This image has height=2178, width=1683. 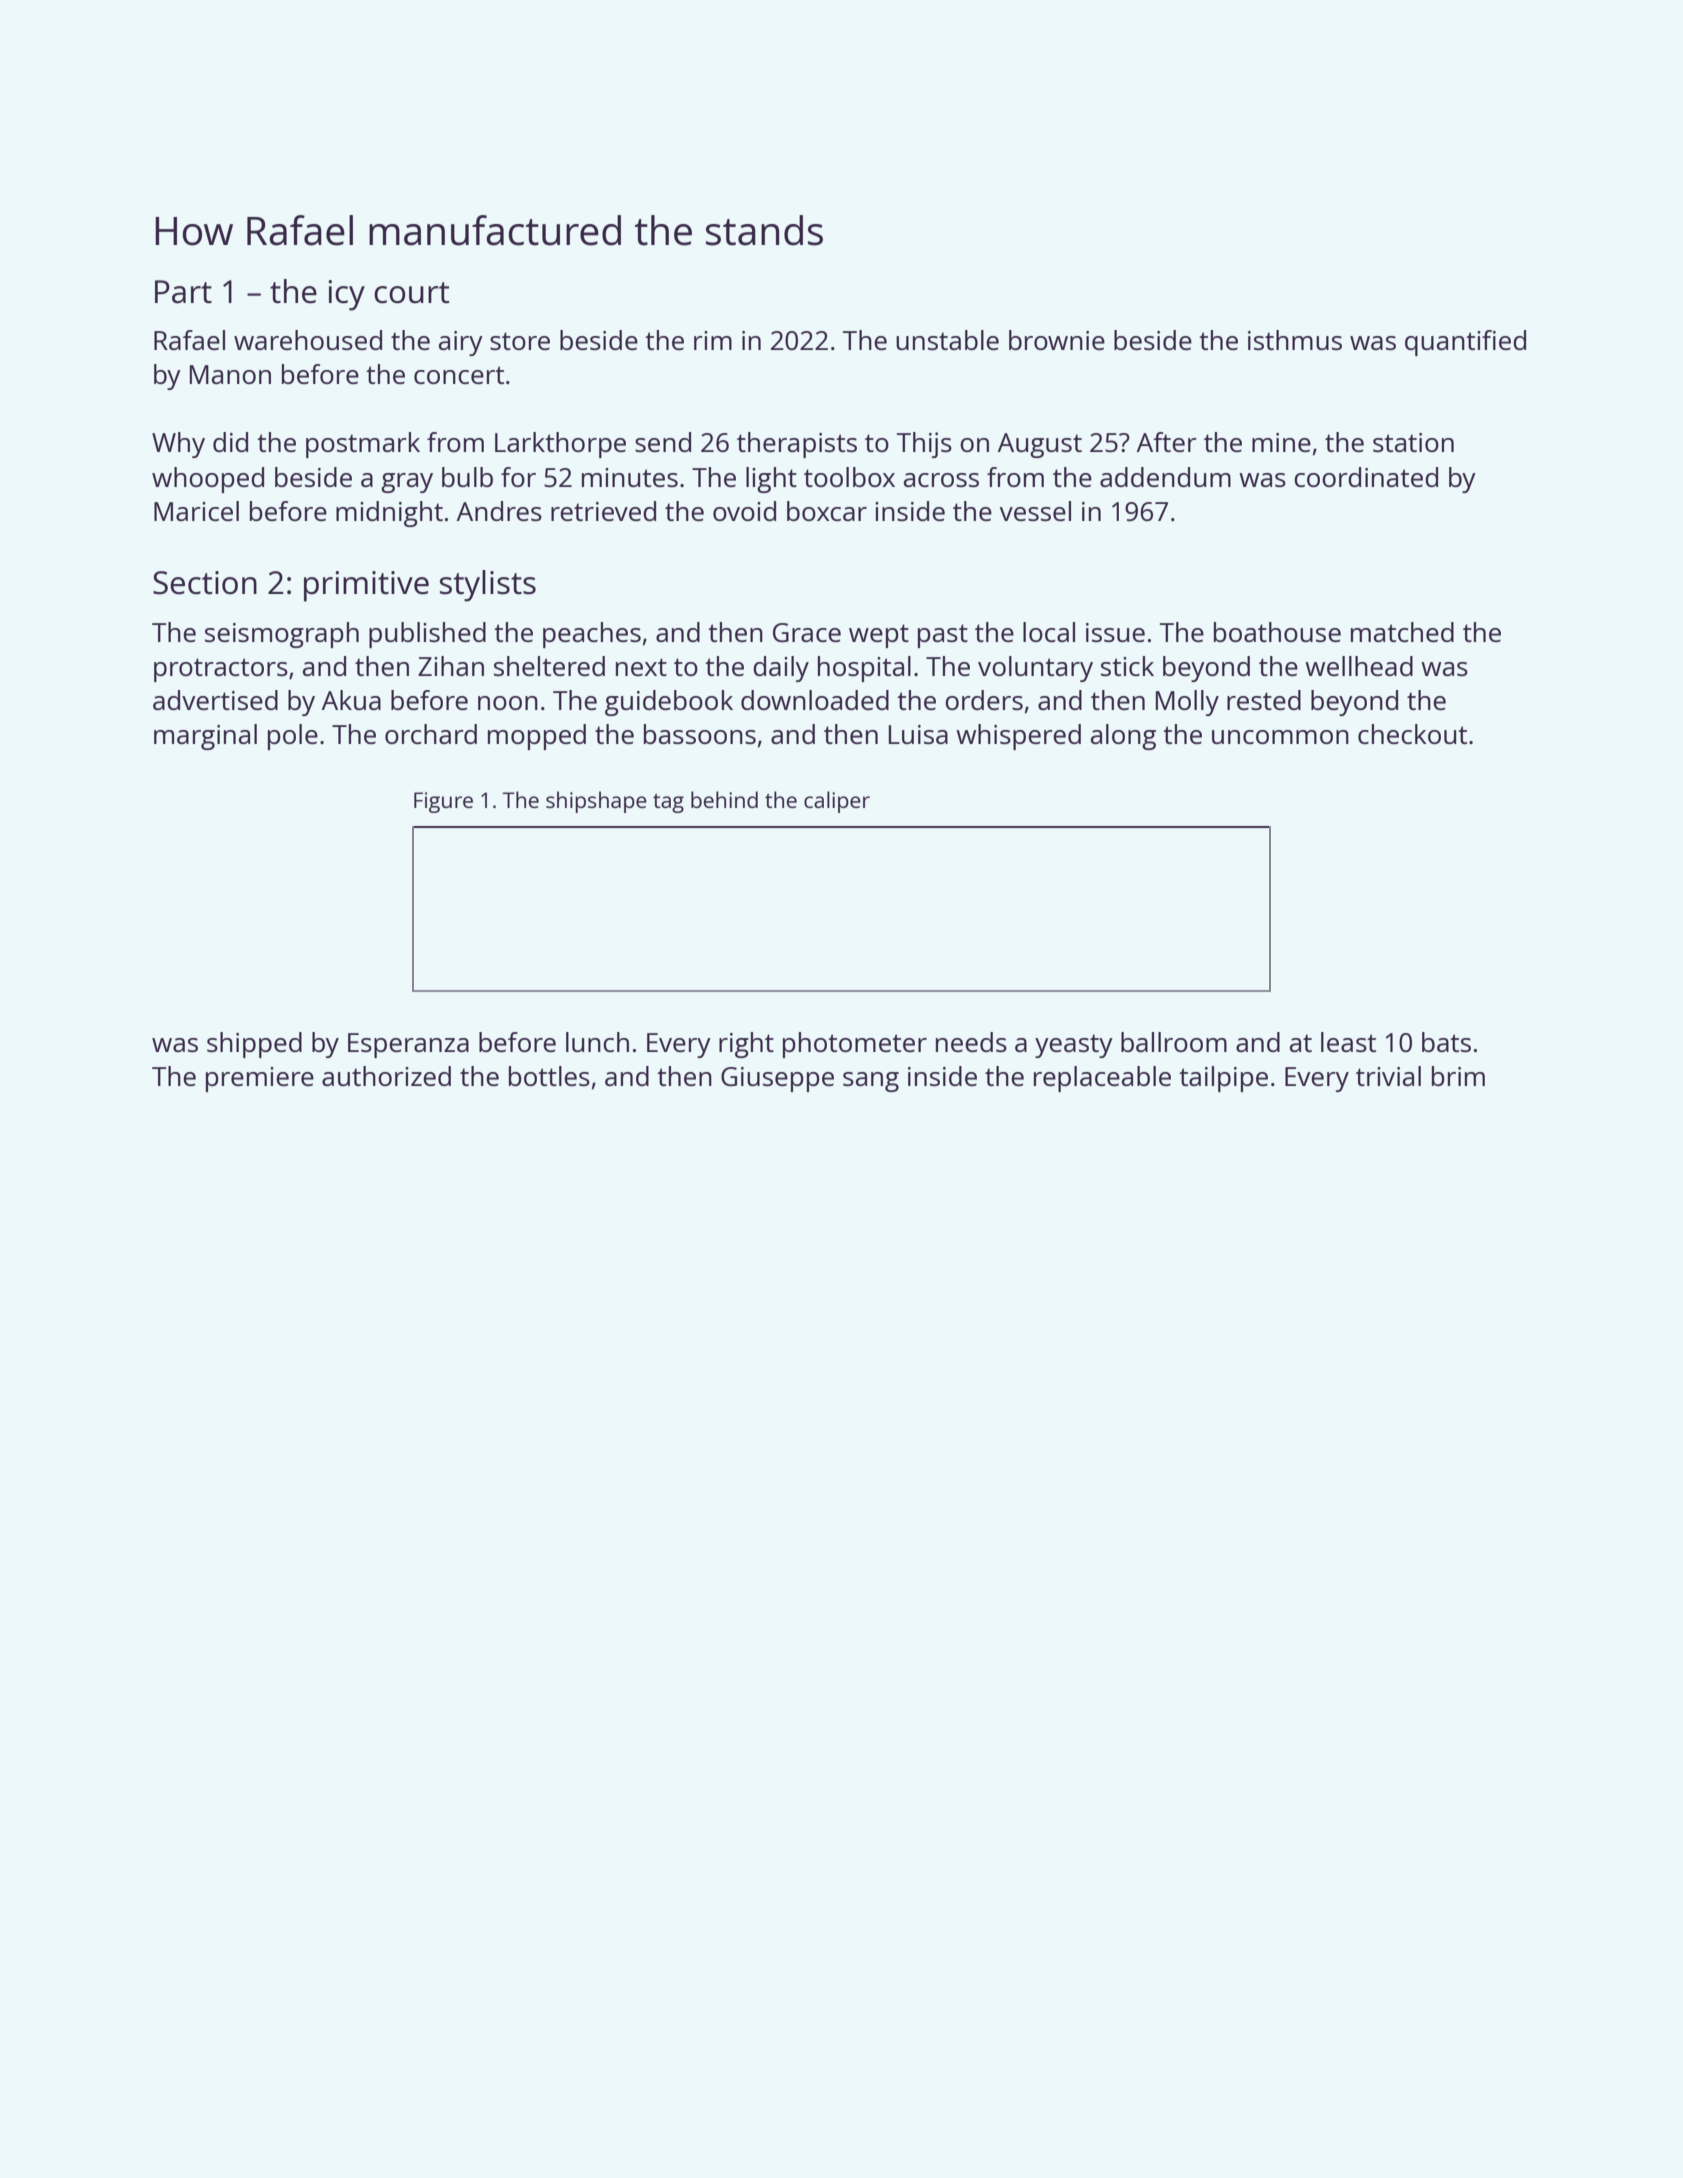 I want to click on marginal, so click(x=205, y=737).
